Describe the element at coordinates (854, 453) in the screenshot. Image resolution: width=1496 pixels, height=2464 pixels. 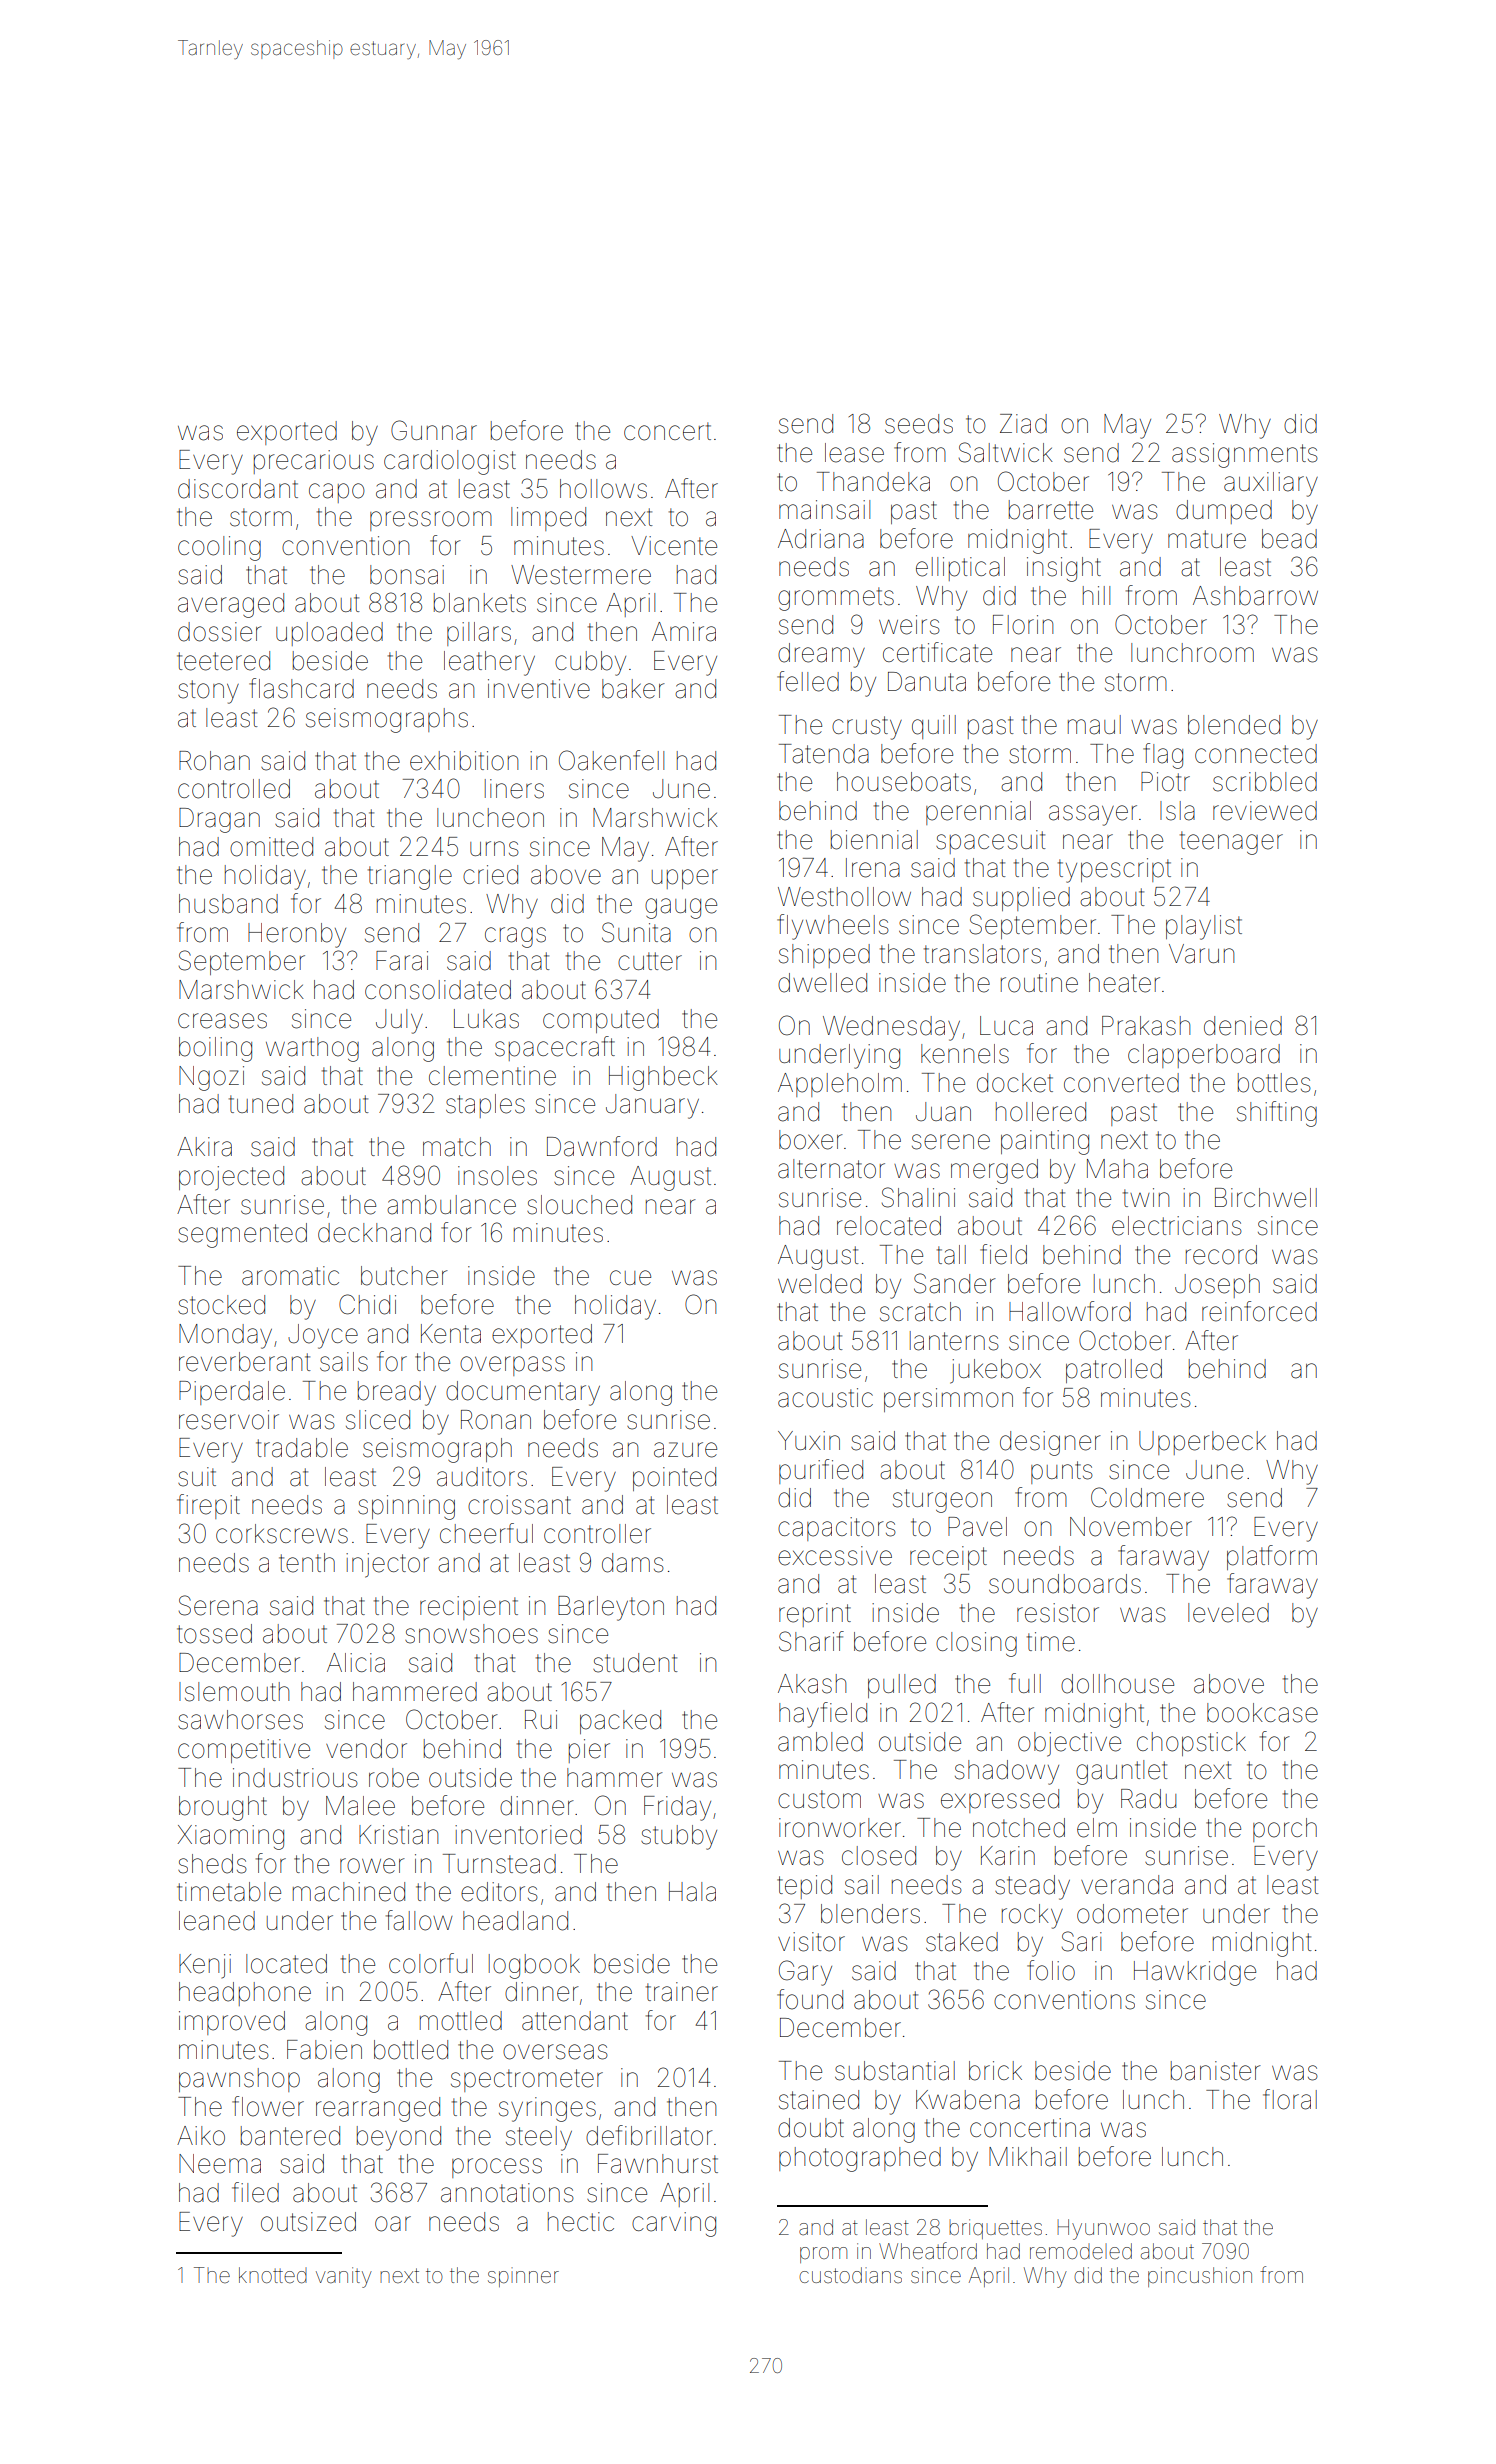
I see `lease` at that location.
